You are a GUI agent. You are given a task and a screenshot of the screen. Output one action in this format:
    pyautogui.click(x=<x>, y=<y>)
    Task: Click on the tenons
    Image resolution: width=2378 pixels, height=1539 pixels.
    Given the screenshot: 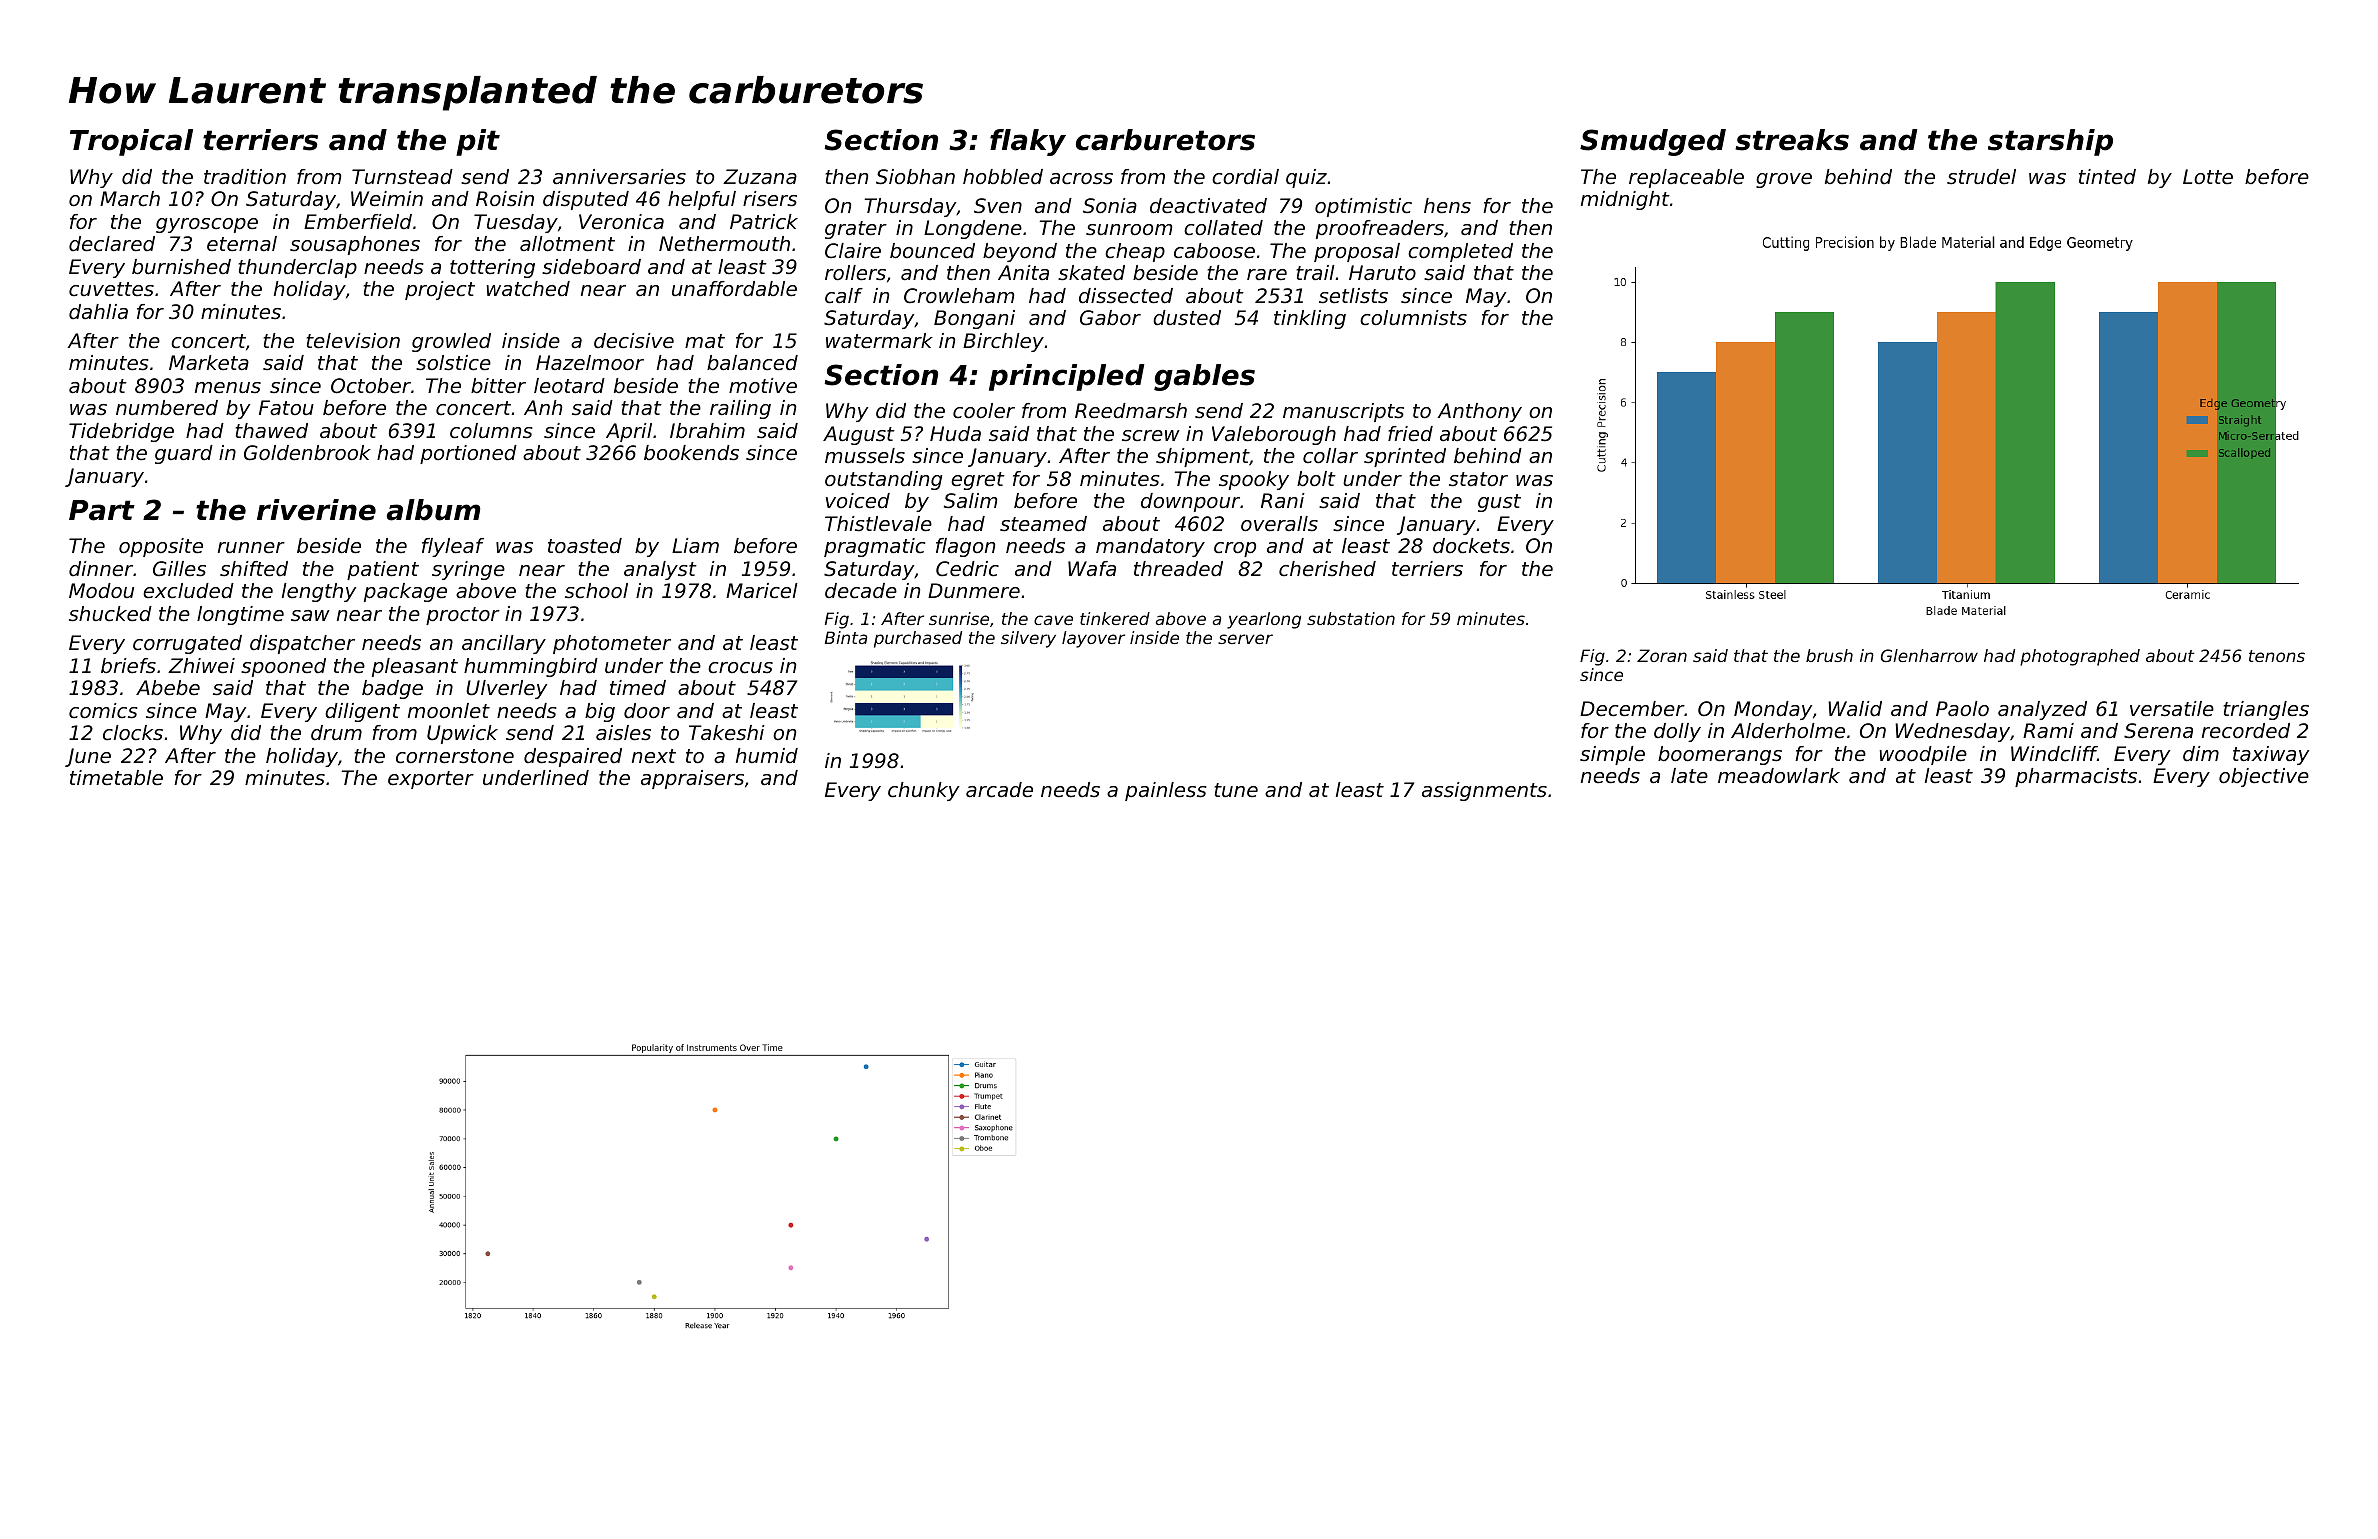 What is the action you would take?
    pyautogui.click(x=2277, y=656)
